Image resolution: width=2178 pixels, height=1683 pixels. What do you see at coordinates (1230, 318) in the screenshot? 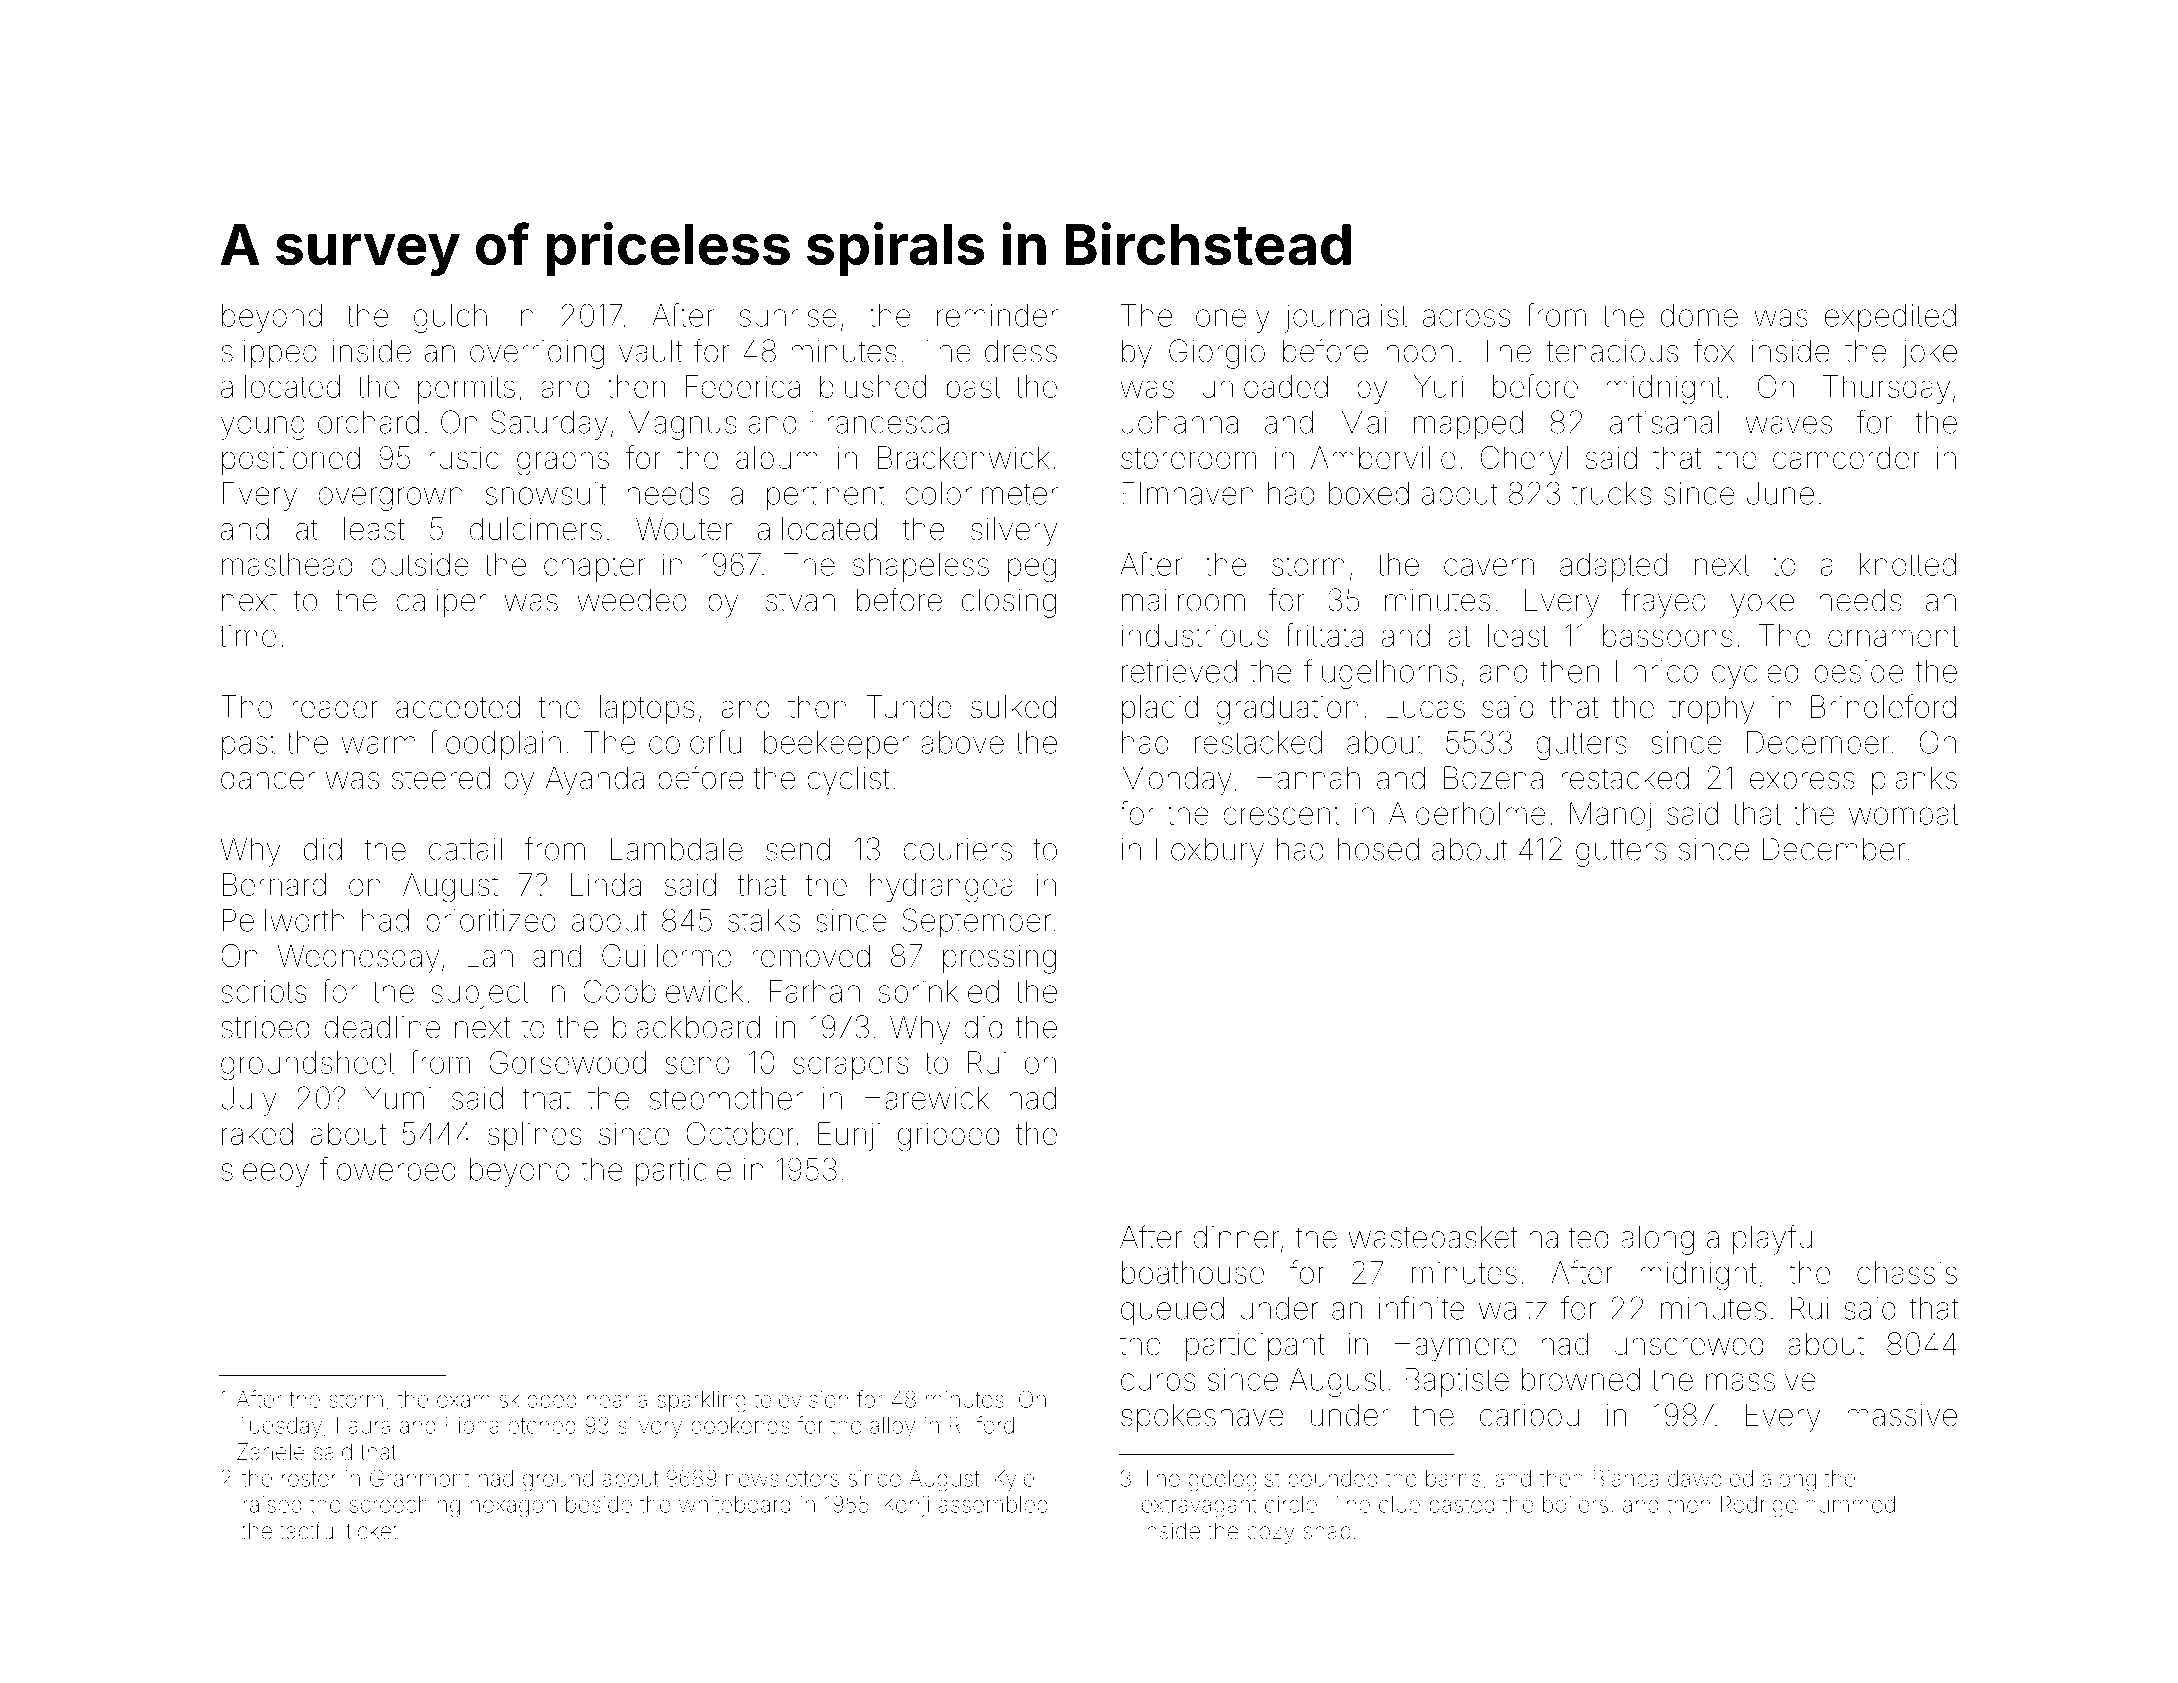
I see `lonely` at bounding box center [1230, 318].
